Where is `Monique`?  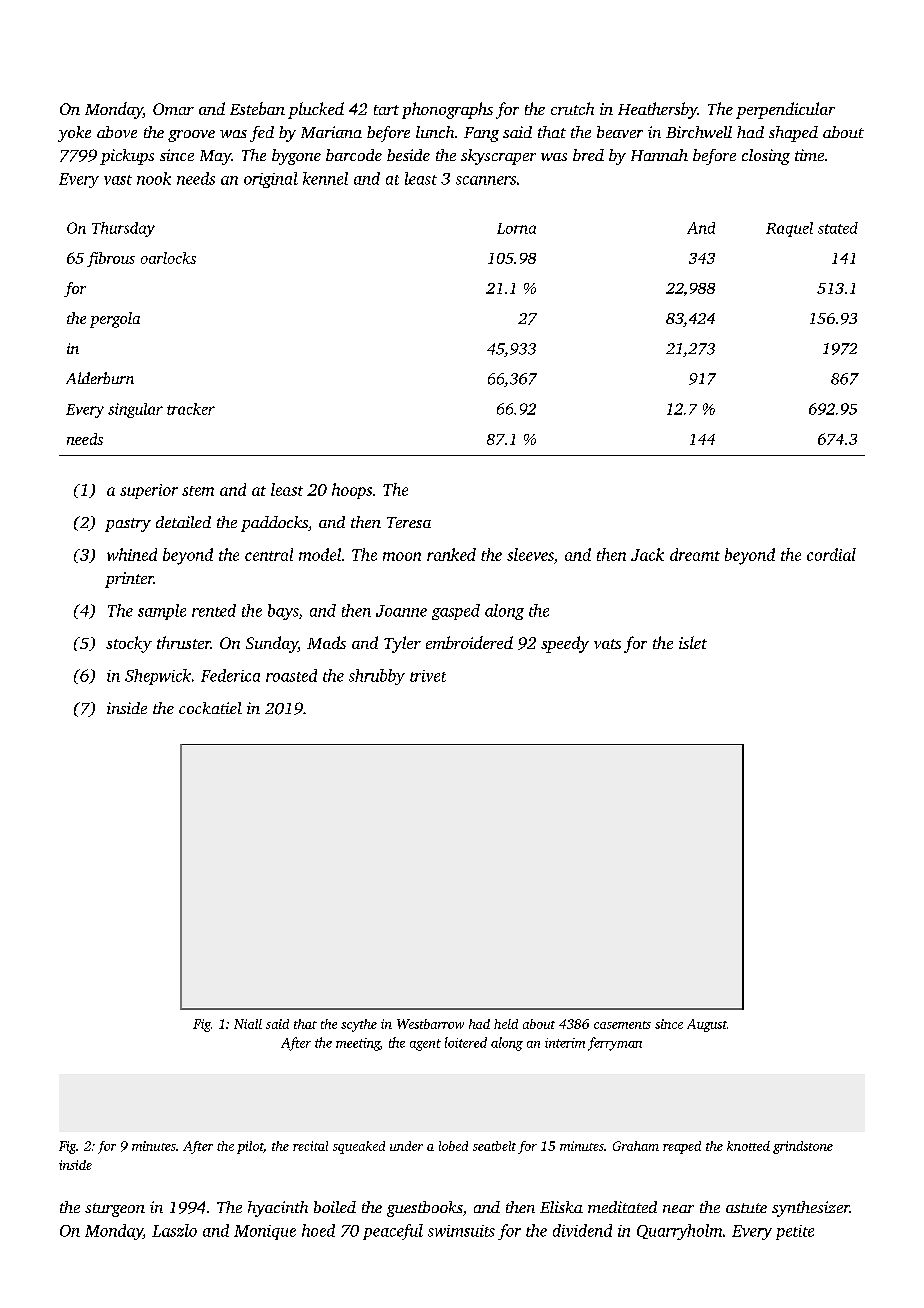 Monique is located at coordinates (265, 1232).
